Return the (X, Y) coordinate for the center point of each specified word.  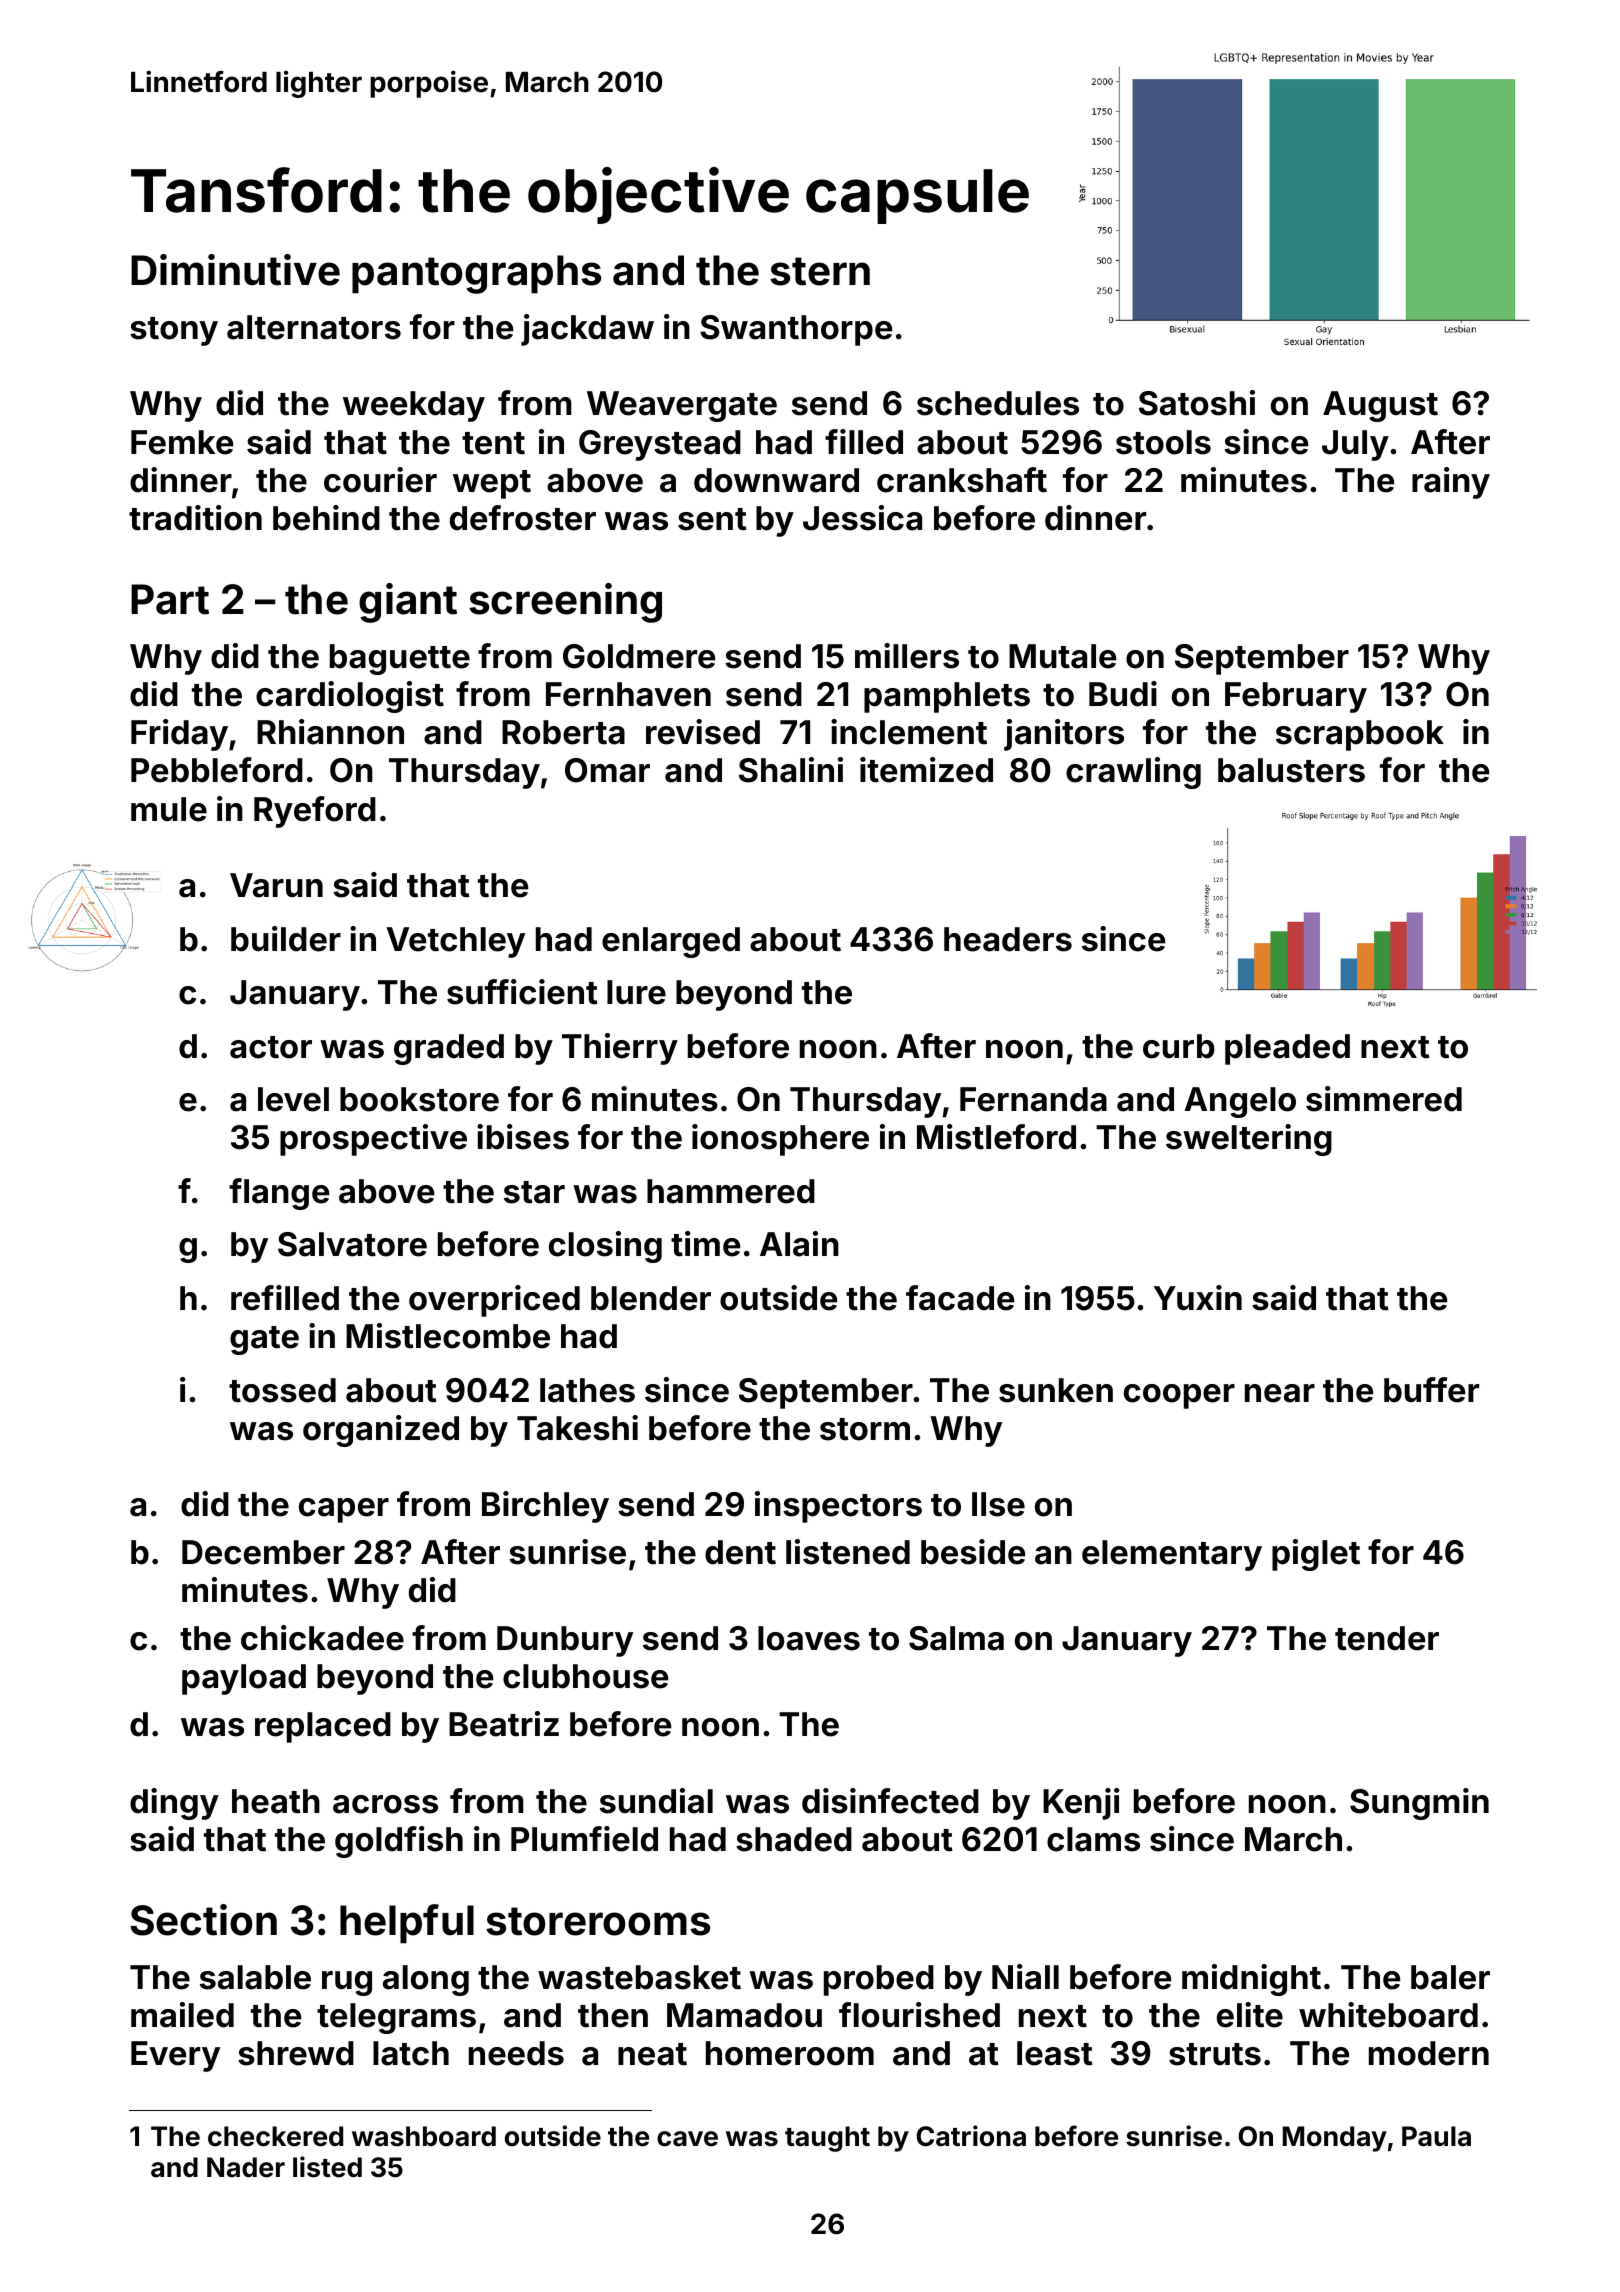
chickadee (322, 1638)
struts (1215, 2054)
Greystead (660, 445)
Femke (182, 442)
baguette (400, 659)
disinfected (890, 1801)
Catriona (971, 2136)
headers (1008, 939)
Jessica (862, 518)
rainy (1451, 483)
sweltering (1249, 1140)
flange (279, 1194)
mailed (182, 2015)
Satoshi (1197, 403)
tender (1387, 1638)
